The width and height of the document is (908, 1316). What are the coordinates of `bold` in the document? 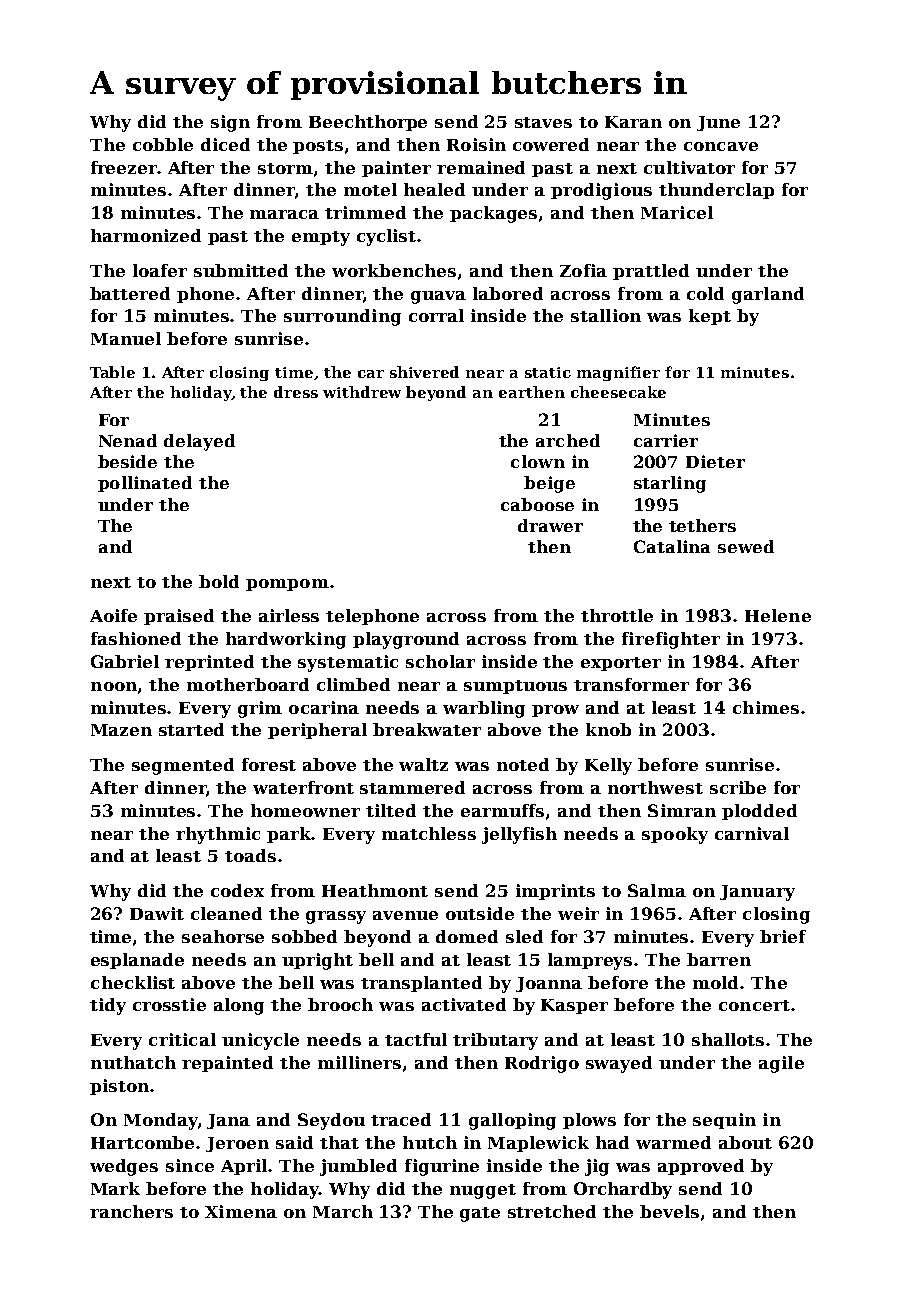 It's located at (219, 581).
